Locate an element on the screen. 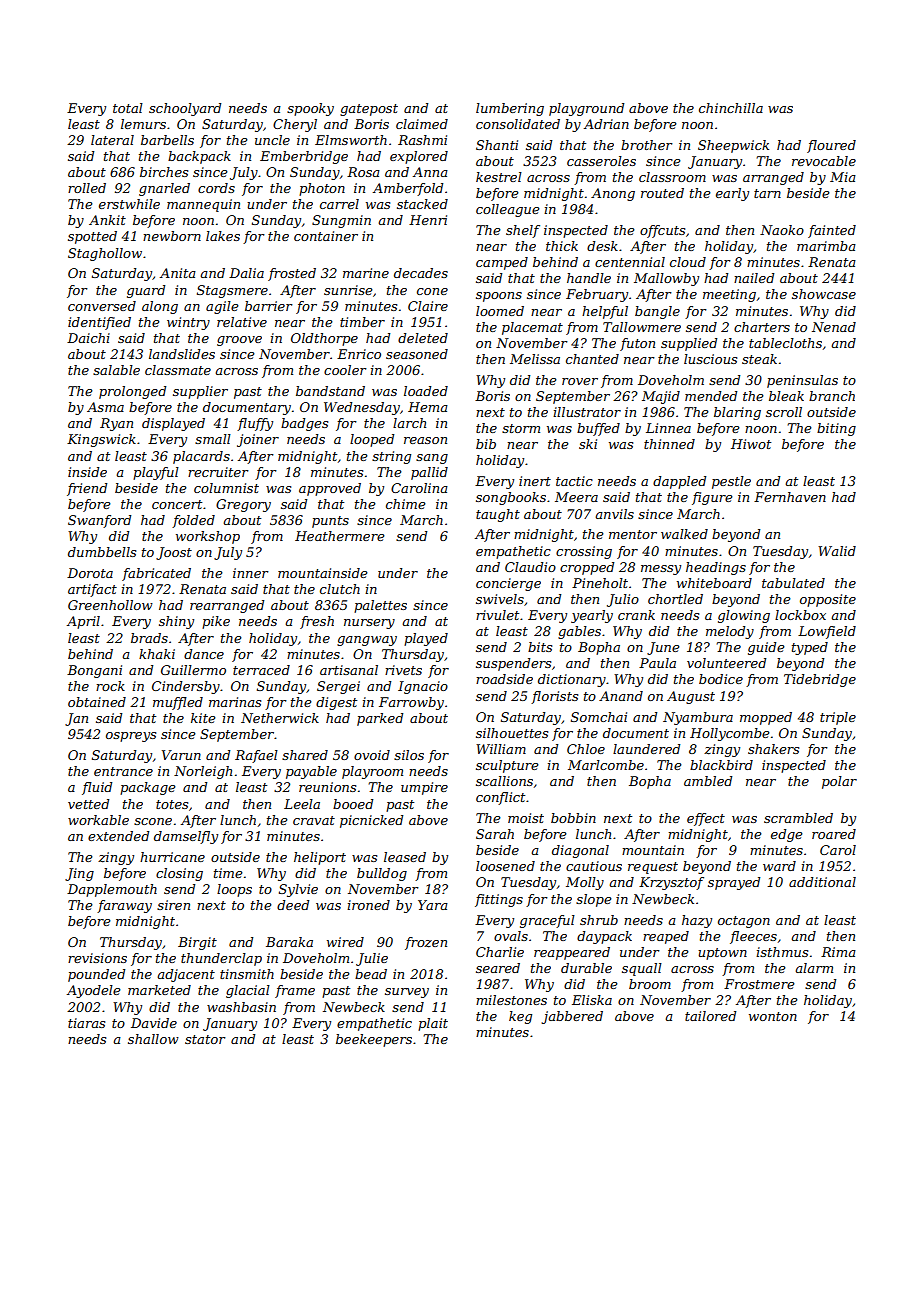 This screenshot has width=924, height=1308. Chloe is located at coordinates (586, 749).
